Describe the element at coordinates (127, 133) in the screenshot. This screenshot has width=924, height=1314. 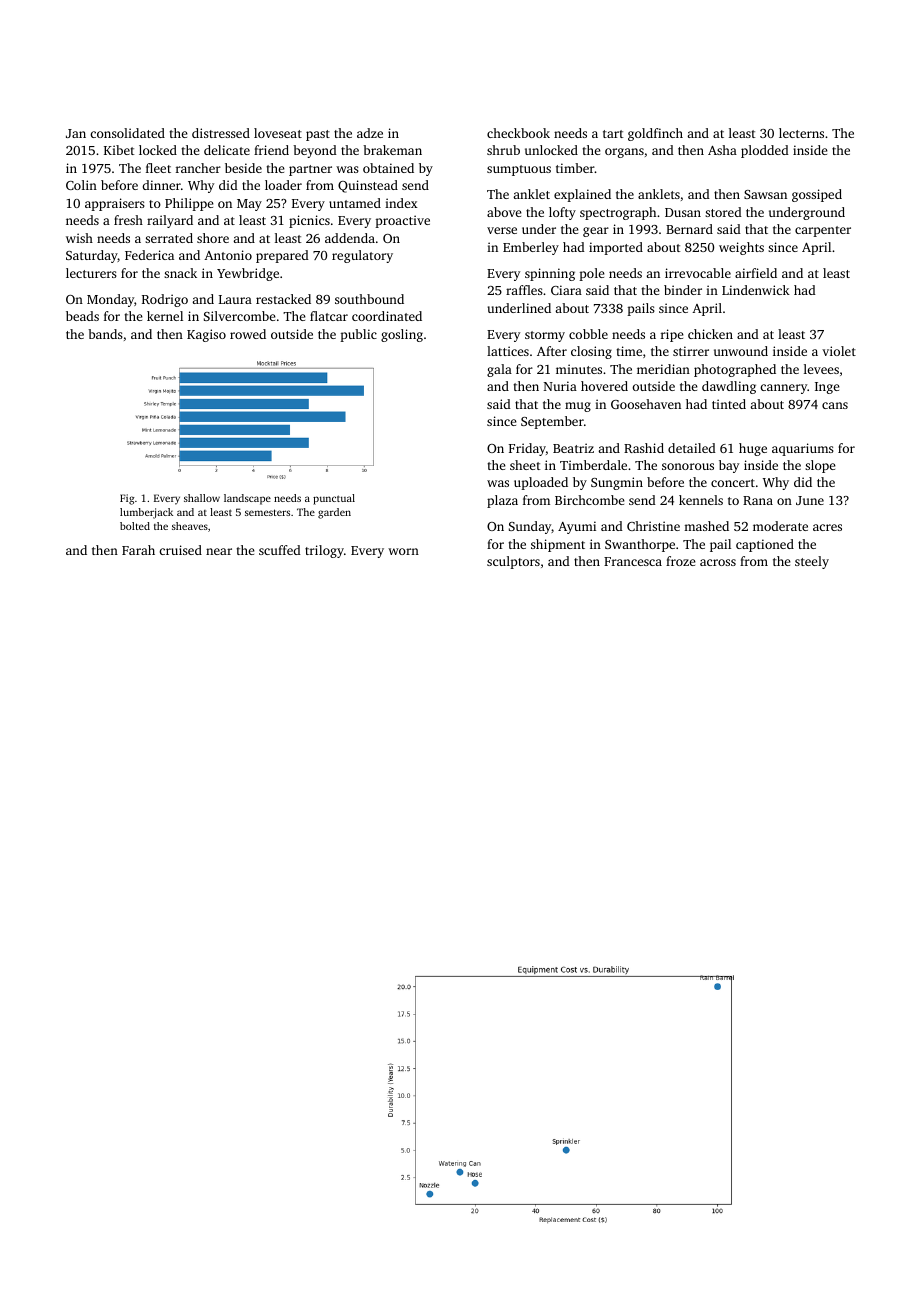
I see `consolidated` at that location.
